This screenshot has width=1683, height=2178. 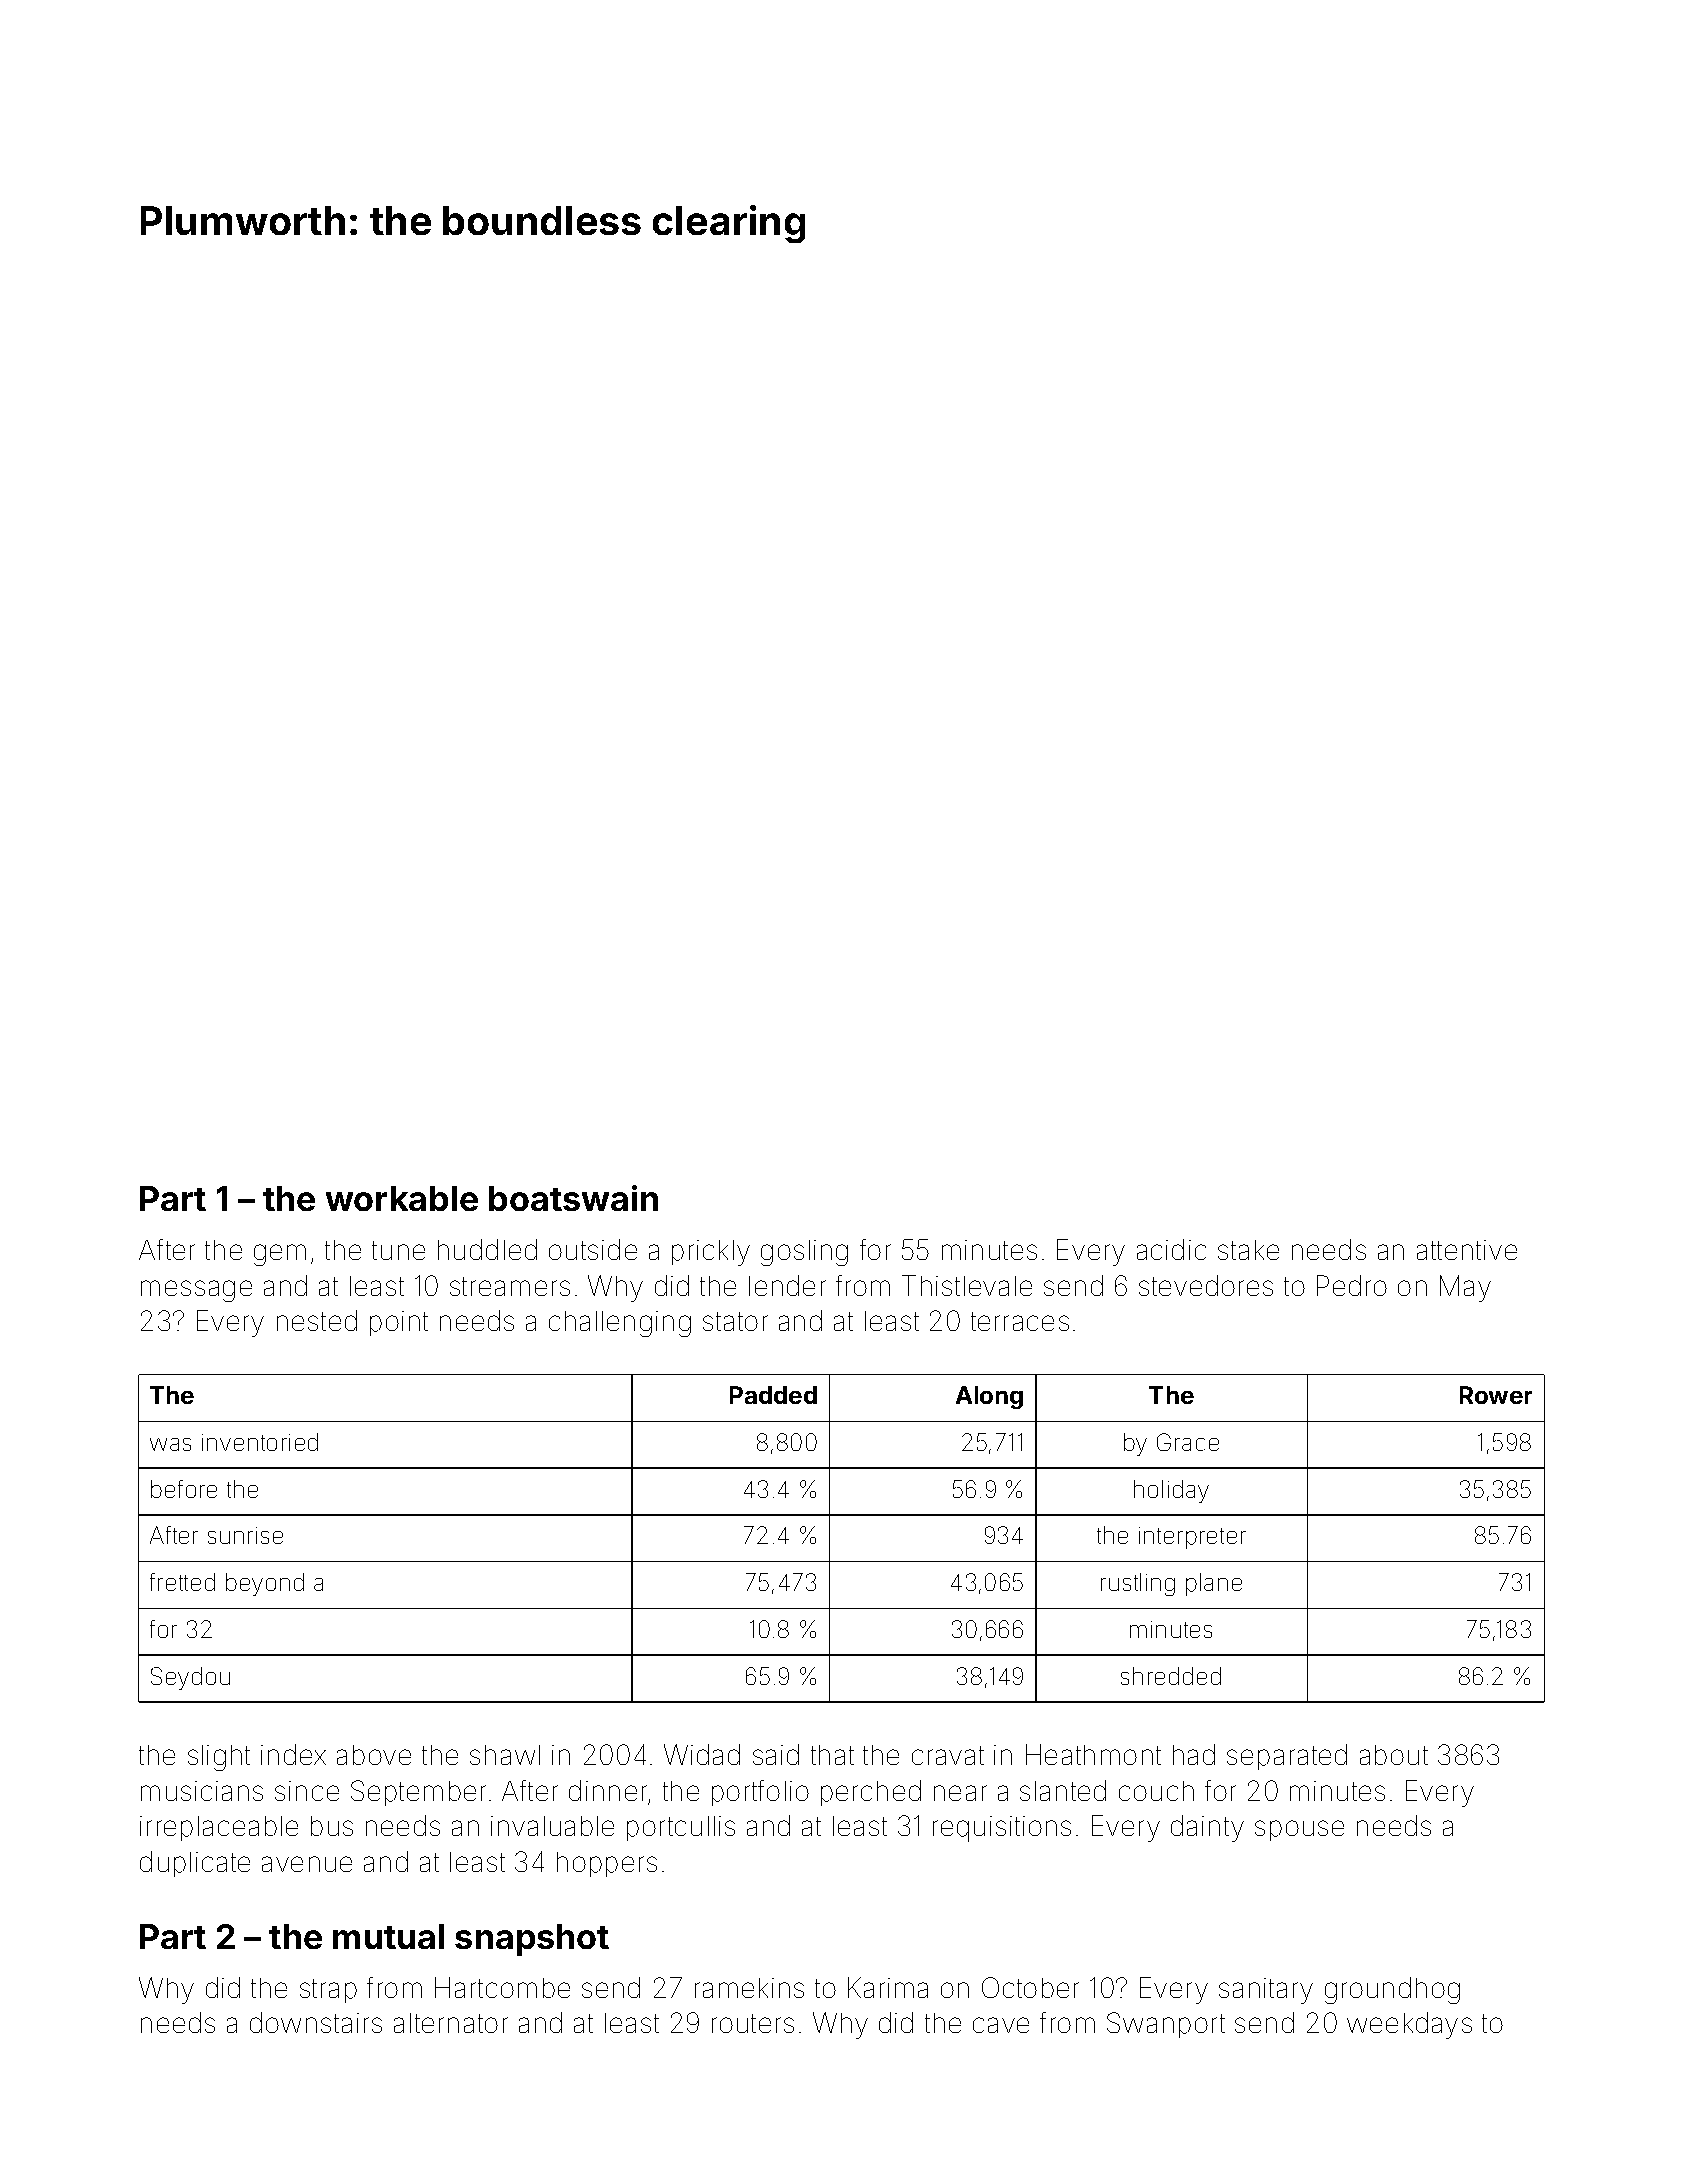 I want to click on gosling, so click(x=804, y=1253).
